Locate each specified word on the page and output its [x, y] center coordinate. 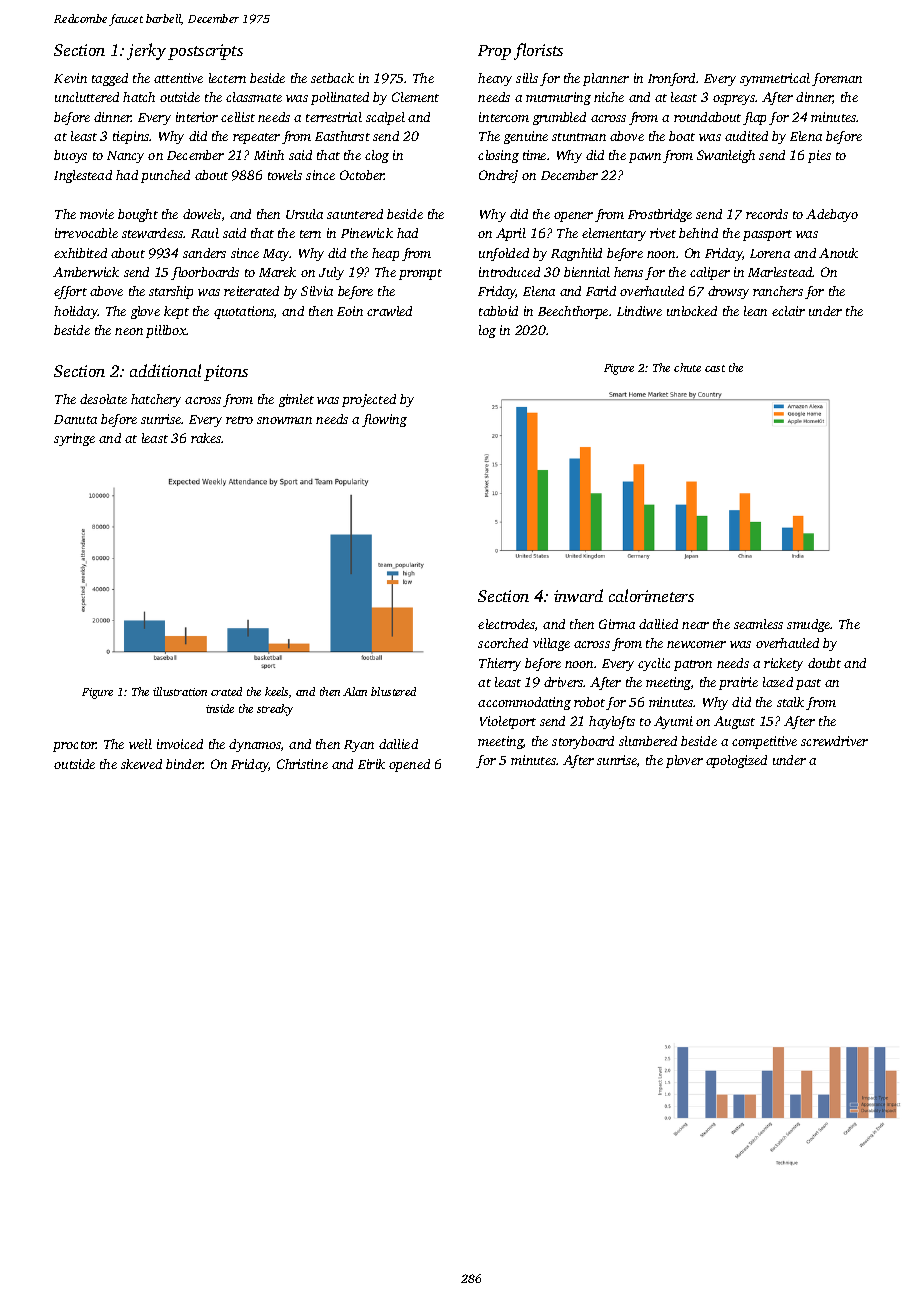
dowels [202, 214]
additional [165, 370]
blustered [393, 691]
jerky [146, 51]
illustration [180, 691]
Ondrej [498, 176]
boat [682, 136]
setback [332, 78]
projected [369, 400]
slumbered [648, 741]
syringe [74, 439]
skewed [141, 764]
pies [819, 156]
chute [687, 367]
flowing [384, 420]
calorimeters [651, 595]
